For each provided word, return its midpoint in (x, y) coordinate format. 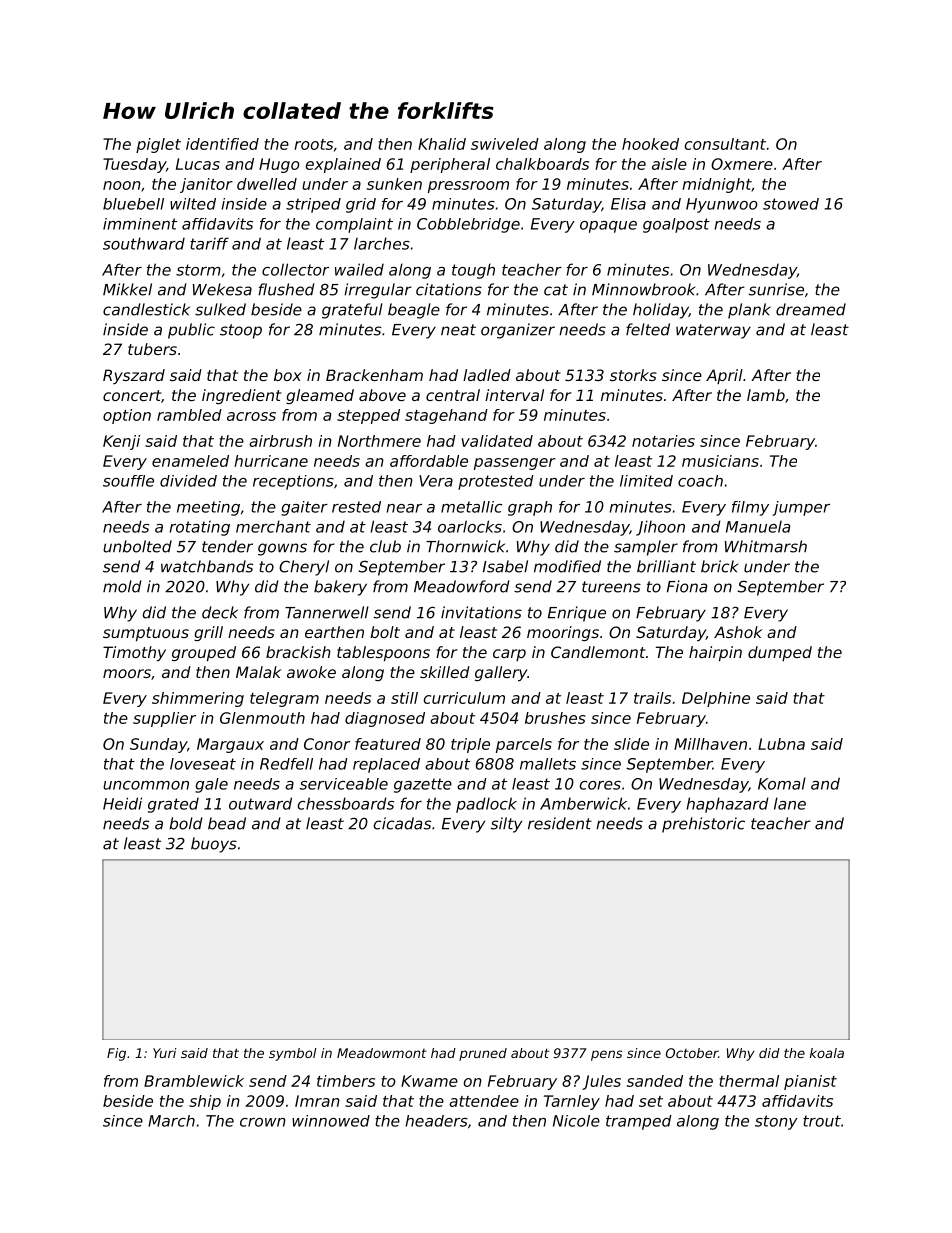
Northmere (379, 441)
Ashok (738, 632)
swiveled (505, 144)
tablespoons (383, 653)
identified (222, 144)
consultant (725, 144)
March (171, 1121)
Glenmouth (262, 718)
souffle (128, 481)
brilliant (666, 566)
